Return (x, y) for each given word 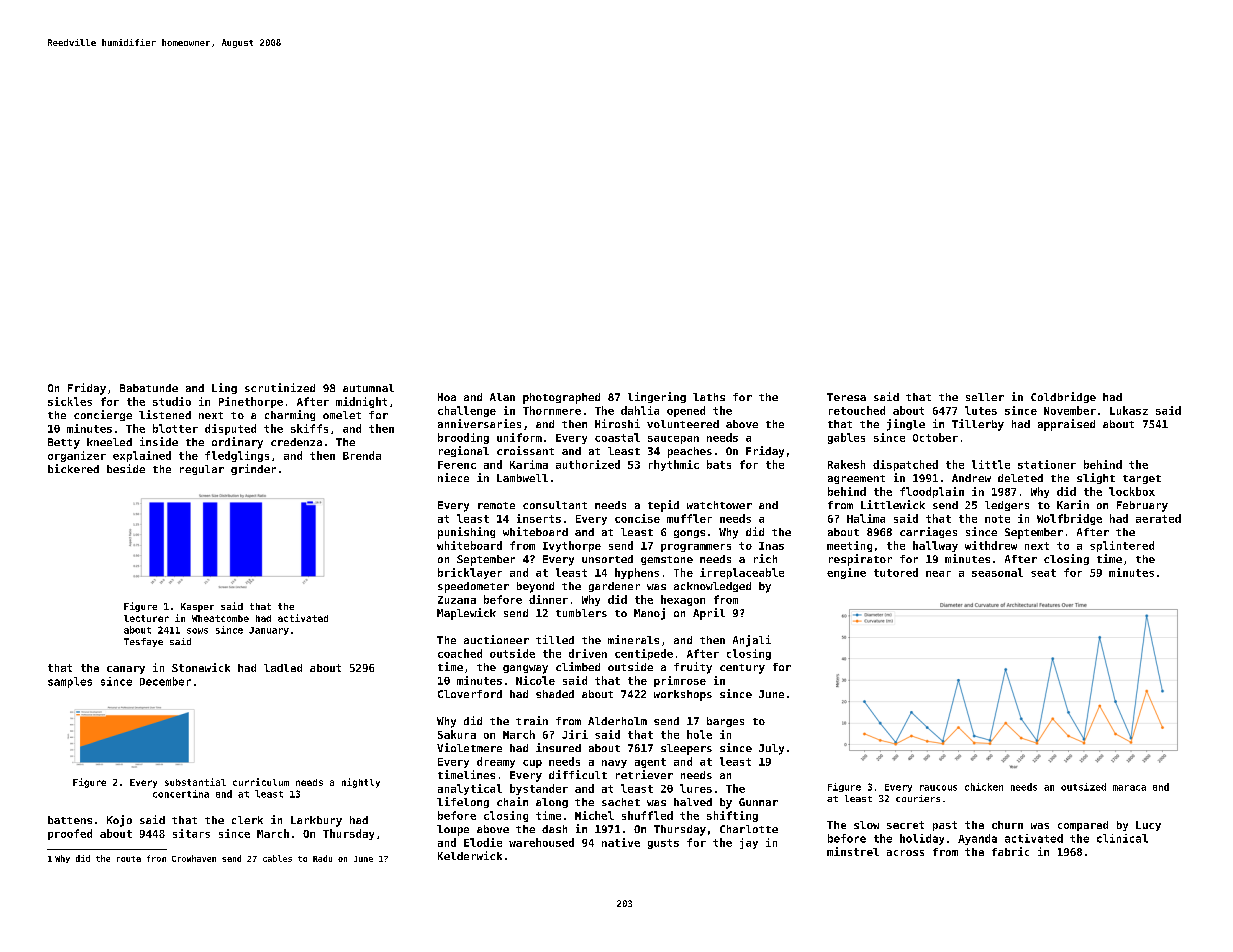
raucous (938, 788)
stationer (1047, 464)
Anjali (752, 641)
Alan (502, 397)
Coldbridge (1063, 397)
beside (126, 468)
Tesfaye (143, 642)
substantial (195, 782)
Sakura (457, 734)
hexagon (683, 600)
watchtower (719, 505)
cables (277, 858)
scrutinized (280, 387)
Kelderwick (470, 855)
